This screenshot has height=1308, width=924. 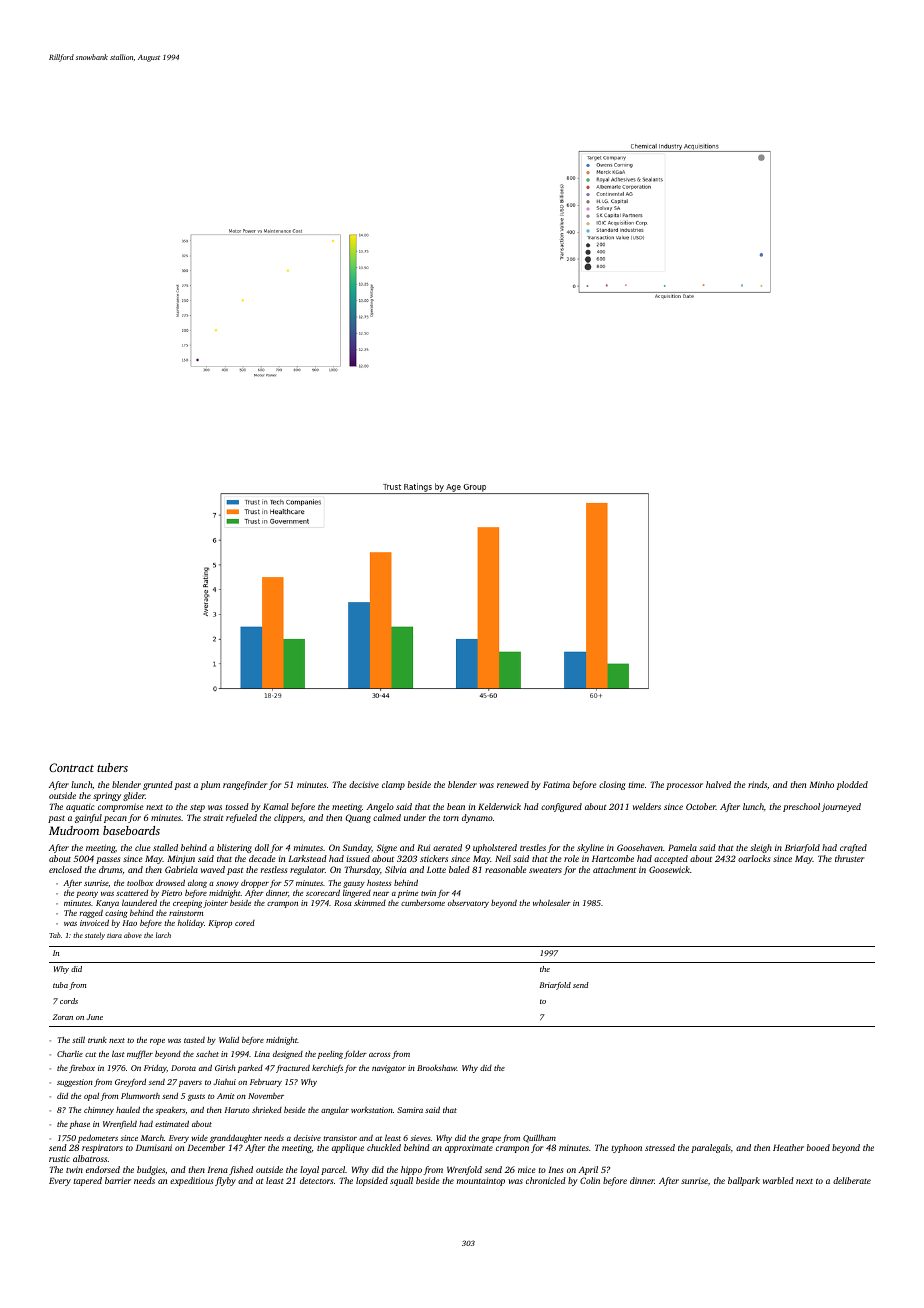 I want to click on cored, so click(x=245, y=923).
